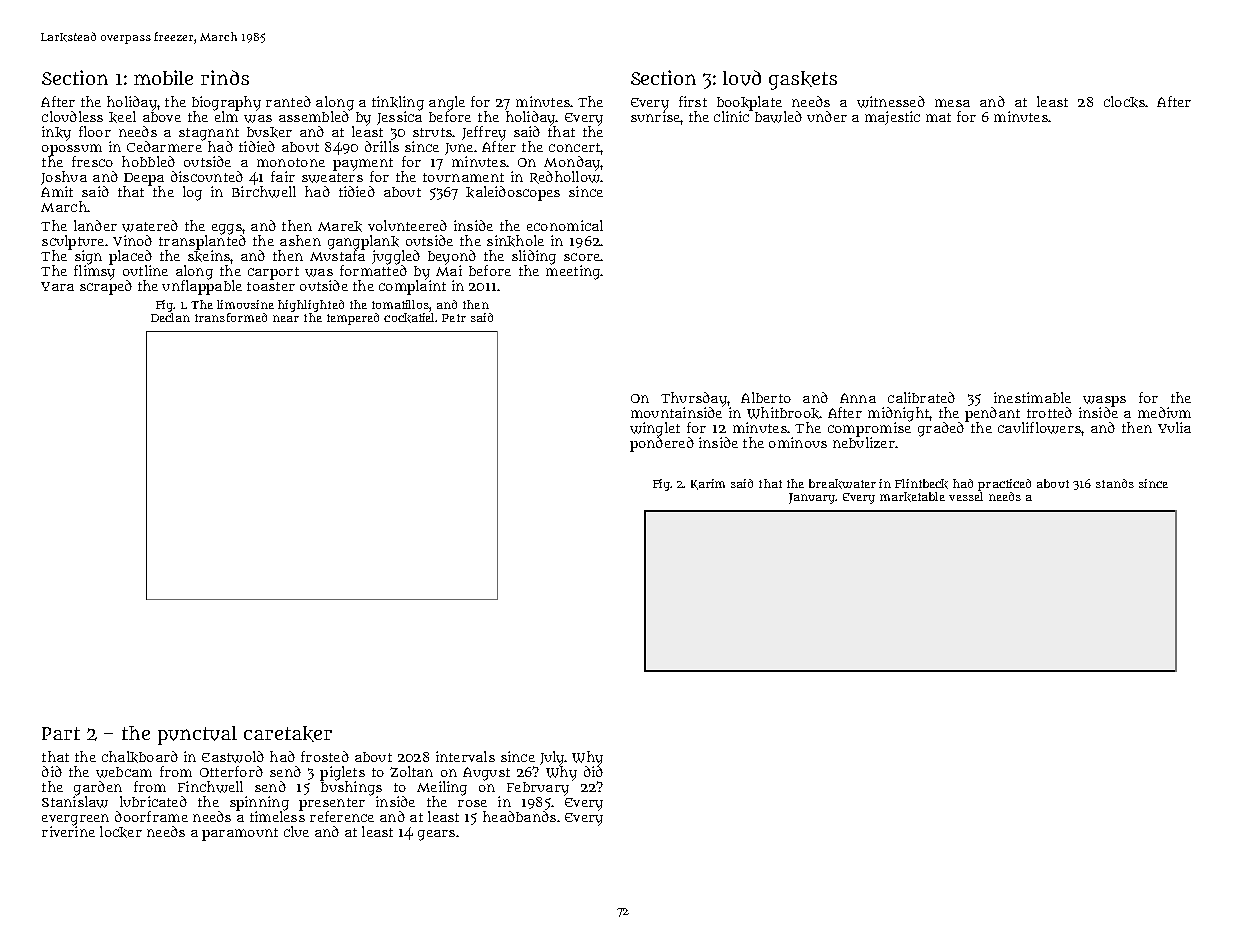  I want to click on transformed, so click(231, 317).
